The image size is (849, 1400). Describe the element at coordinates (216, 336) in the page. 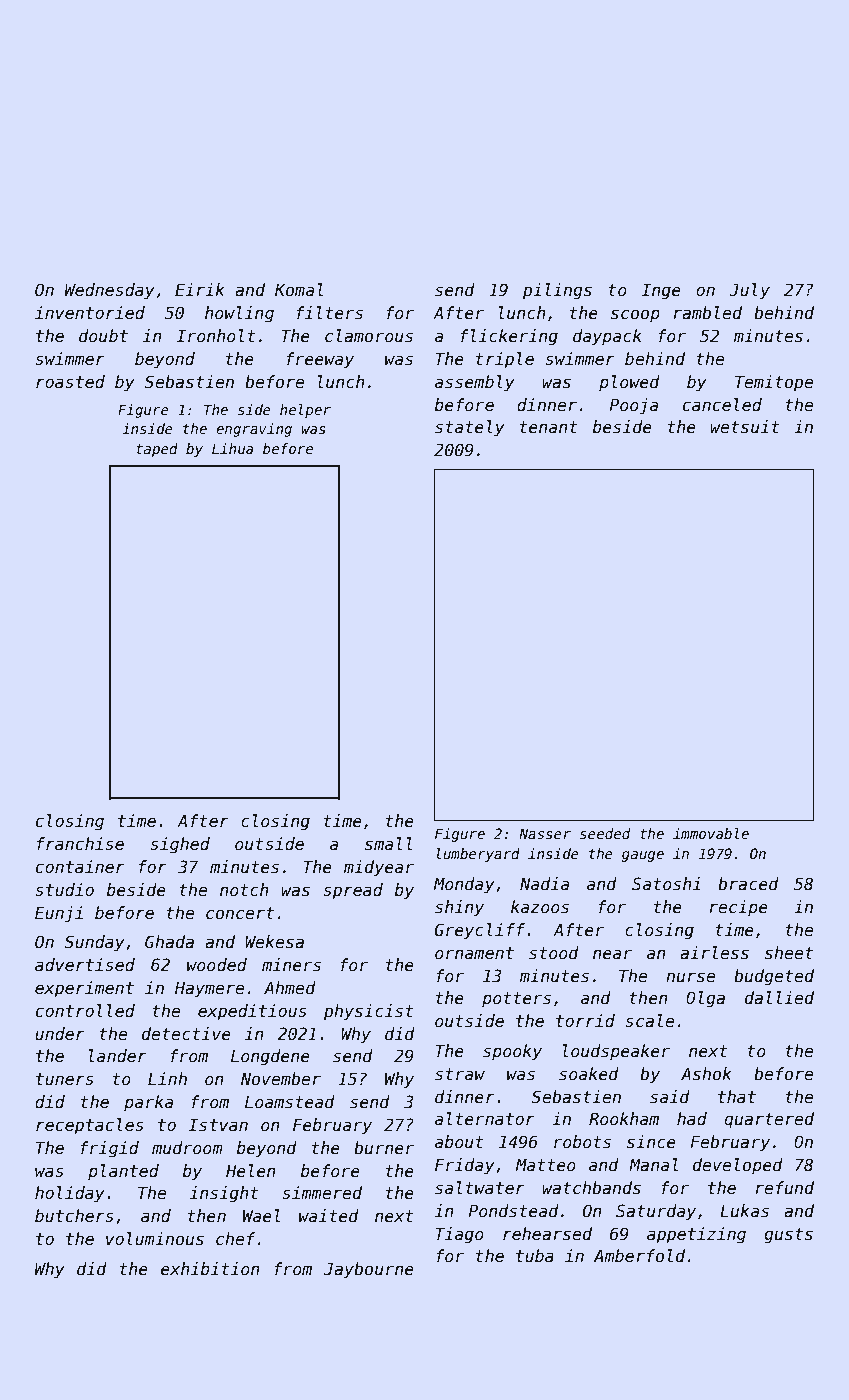

I see `Ironholt` at that location.
